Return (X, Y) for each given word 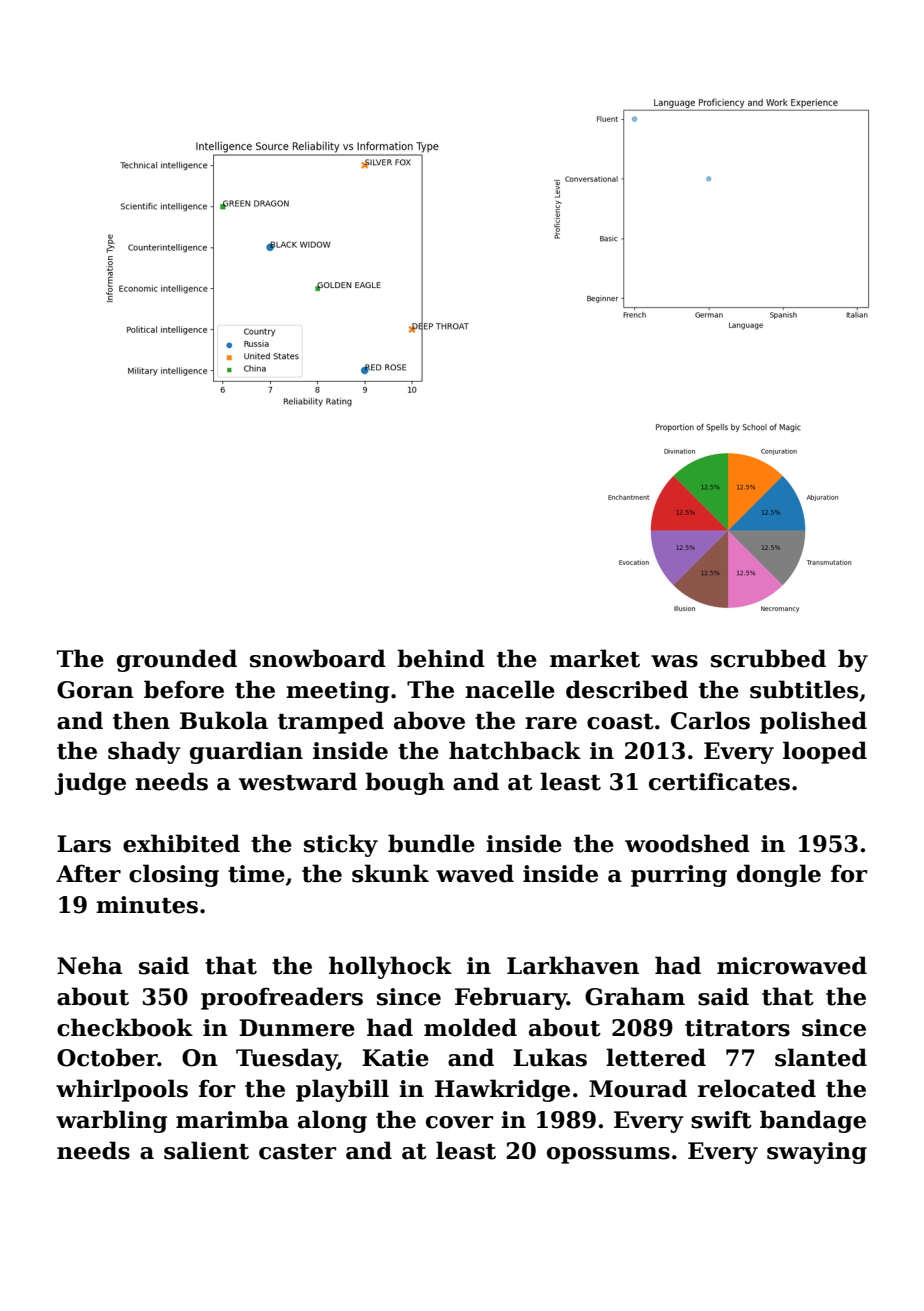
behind (441, 658)
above (429, 720)
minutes (147, 905)
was (674, 661)
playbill (342, 1090)
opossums (608, 1155)
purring (679, 876)
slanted (821, 1057)
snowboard (318, 658)
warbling (112, 1121)
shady (144, 752)
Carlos (710, 720)
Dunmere (297, 1028)
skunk (390, 873)
